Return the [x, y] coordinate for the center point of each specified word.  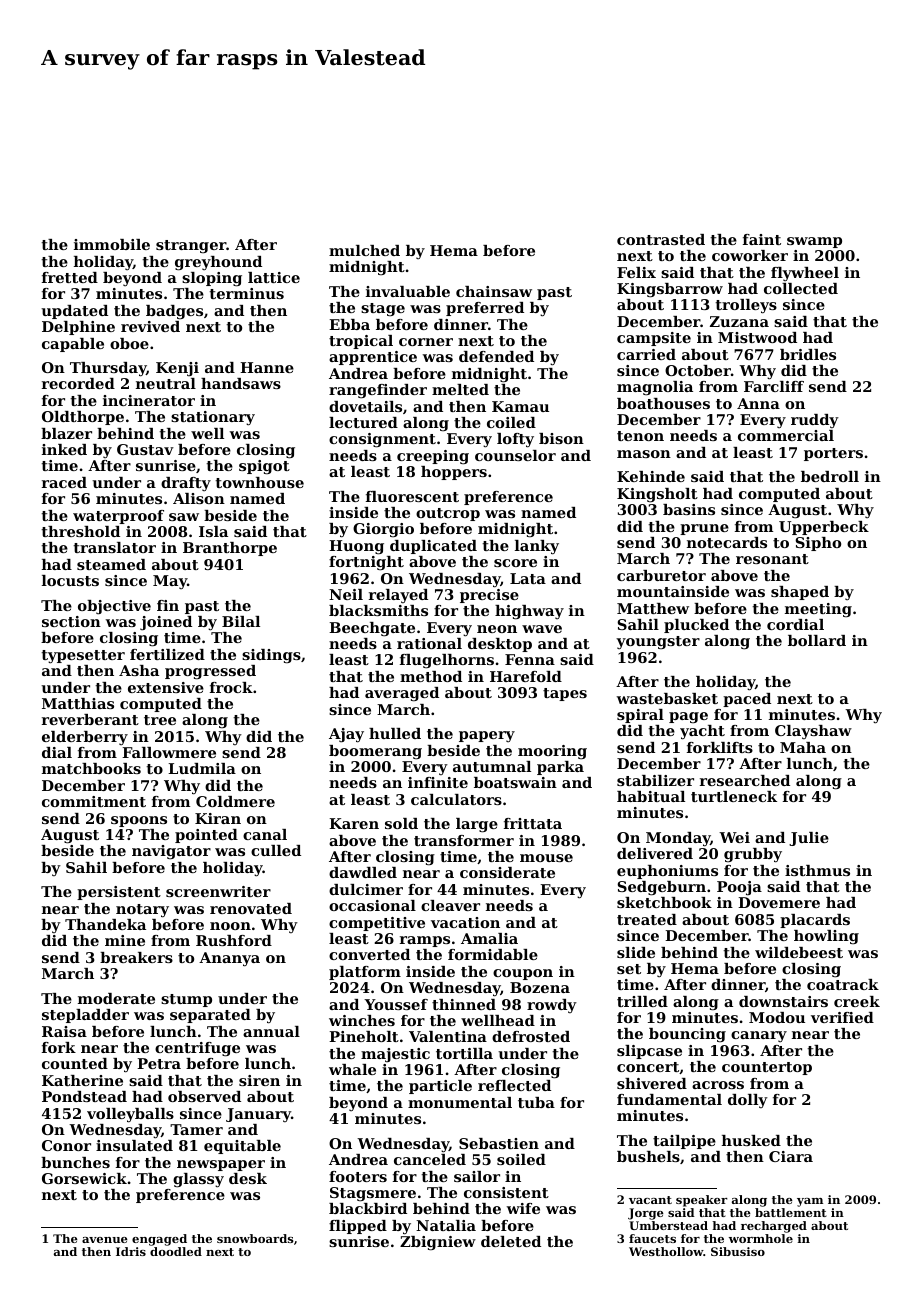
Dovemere [779, 902]
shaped [800, 593]
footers [358, 1176]
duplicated [433, 547]
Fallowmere [169, 752]
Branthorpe [230, 549]
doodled [176, 1251]
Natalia [446, 1225]
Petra [159, 1063]
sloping [212, 279]
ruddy [815, 421]
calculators [456, 799]
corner [426, 342]
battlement [791, 1212]
